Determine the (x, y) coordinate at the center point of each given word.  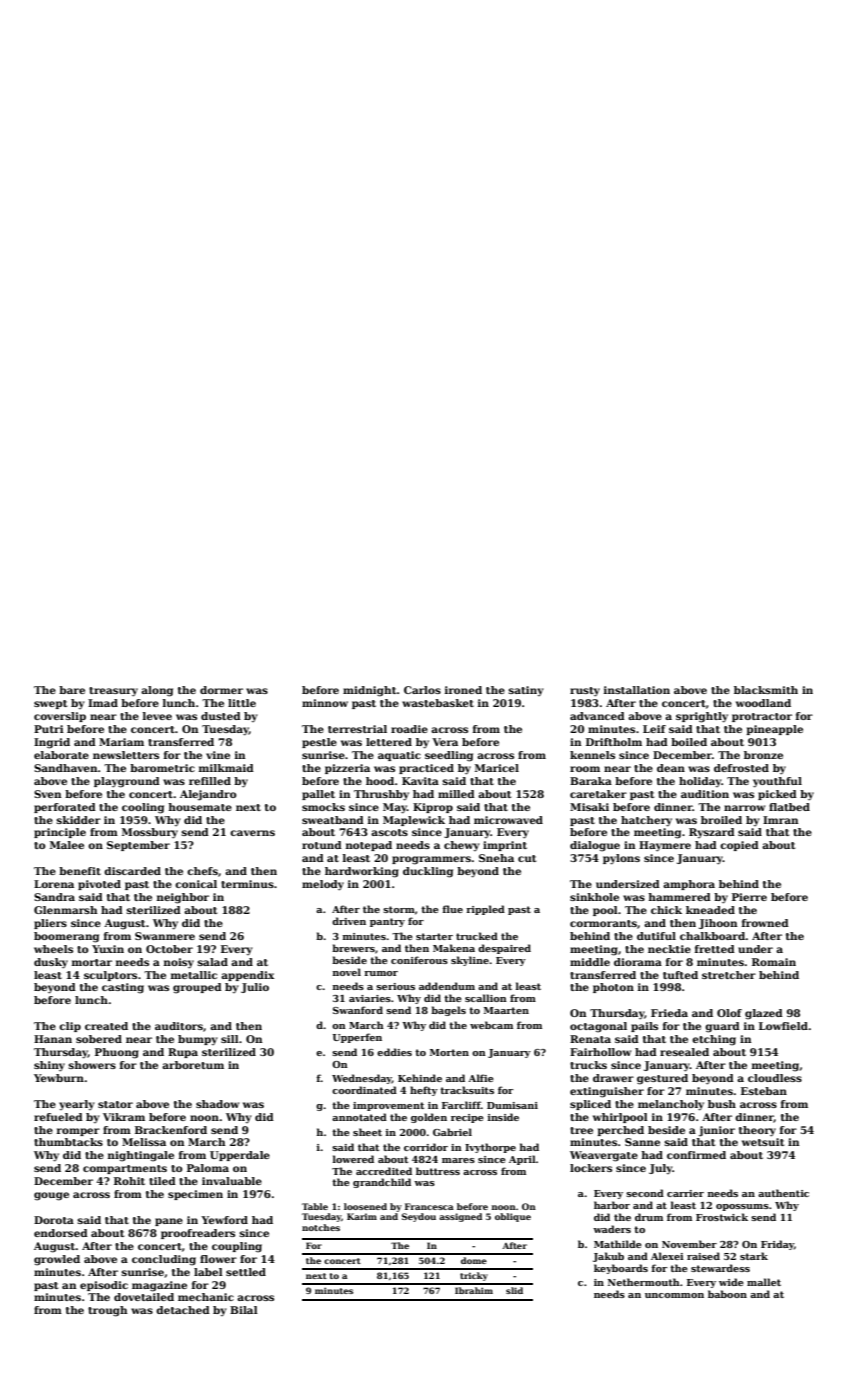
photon (613, 988)
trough (108, 1311)
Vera (445, 742)
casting (123, 988)
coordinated (364, 1090)
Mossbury (150, 833)
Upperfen (357, 1038)
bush (722, 1104)
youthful (777, 782)
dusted (221, 716)
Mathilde (618, 1244)
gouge (51, 1196)
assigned (460, 1217)
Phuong (117, 1053)
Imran (781, 820)
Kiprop (433, 808)
